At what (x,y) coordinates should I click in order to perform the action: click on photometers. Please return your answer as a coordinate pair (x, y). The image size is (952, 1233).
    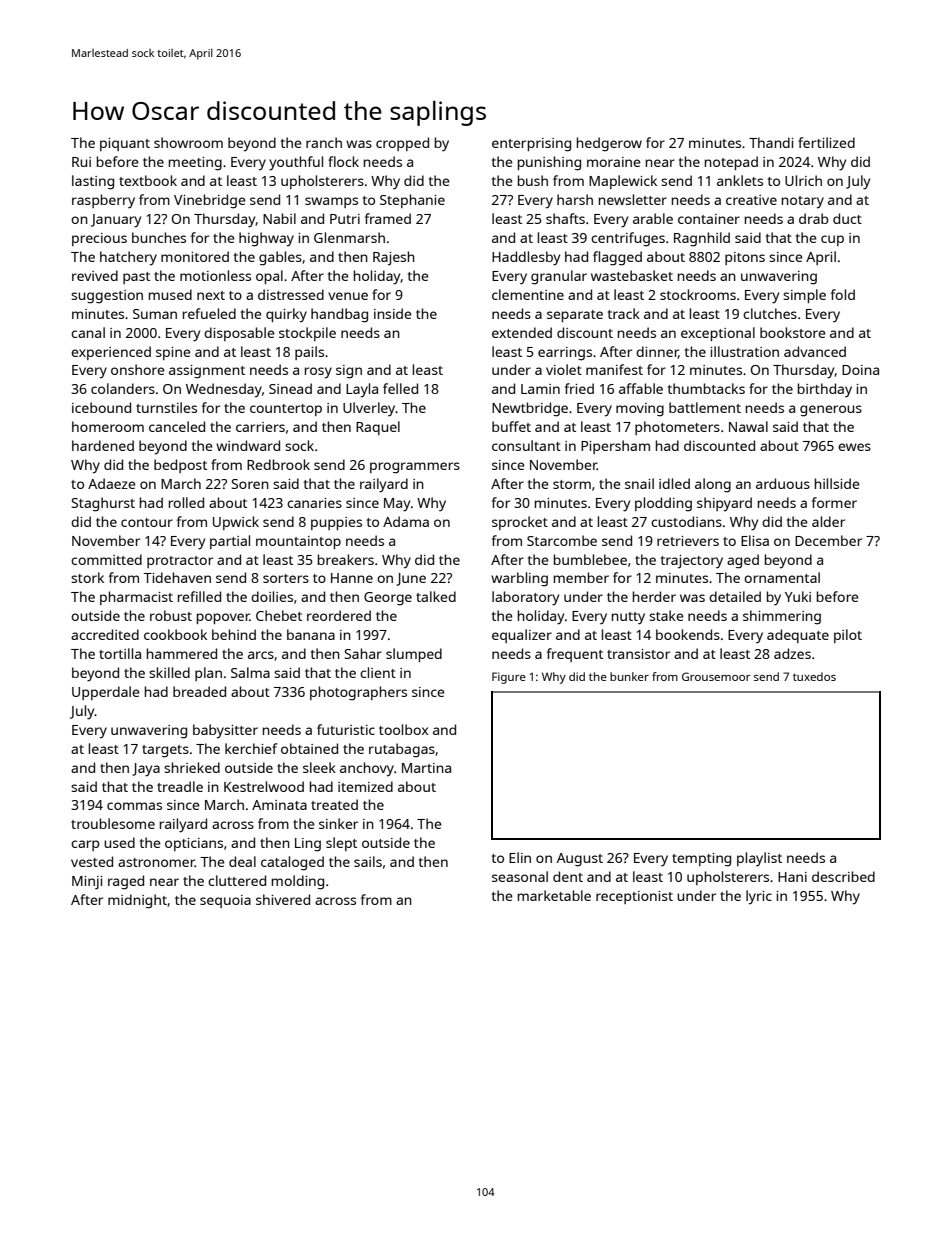
    Looking at the image, I should click on (677, 428).
